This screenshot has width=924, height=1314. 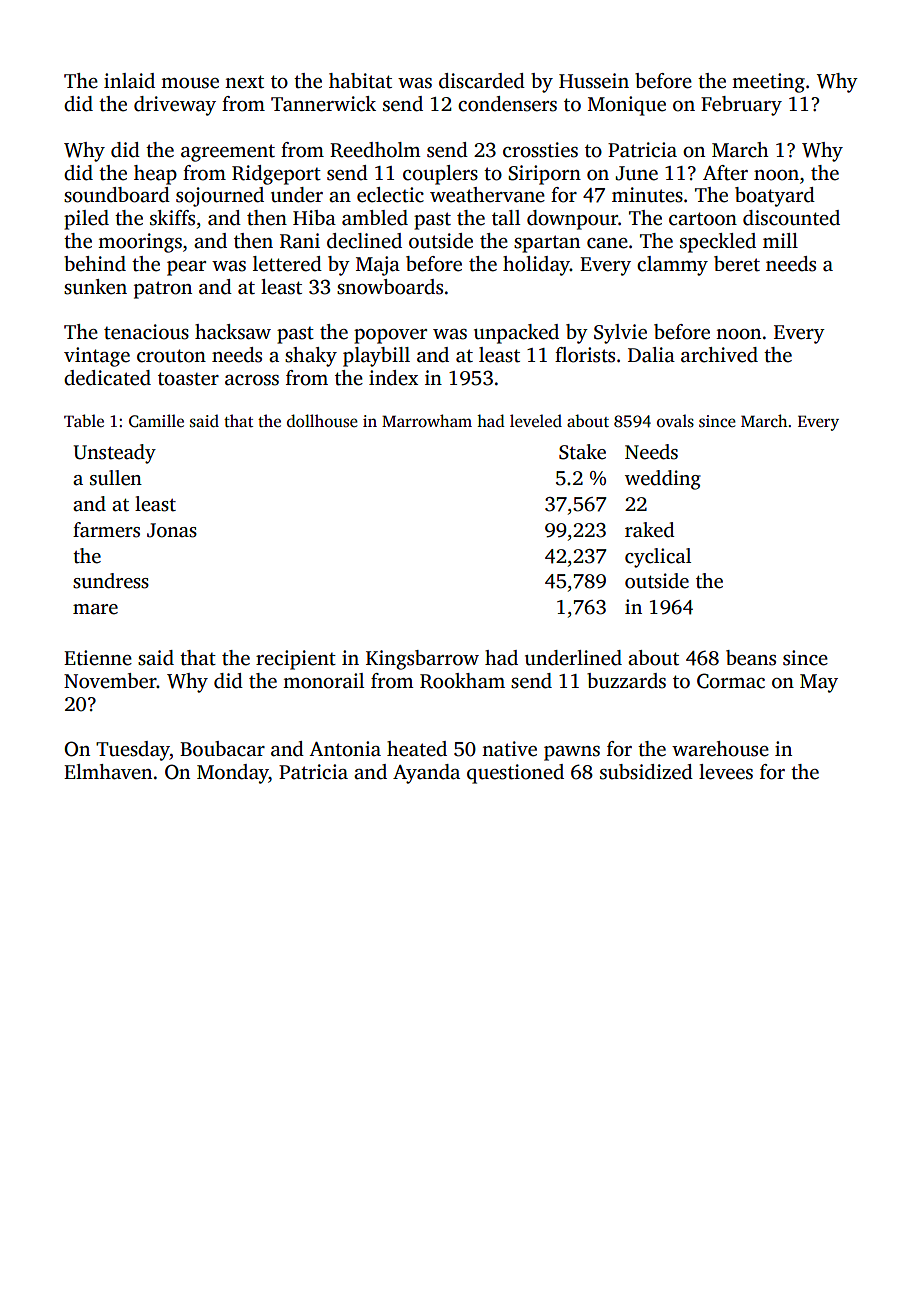 I want to click on beret, so click(x=737, y=264).
